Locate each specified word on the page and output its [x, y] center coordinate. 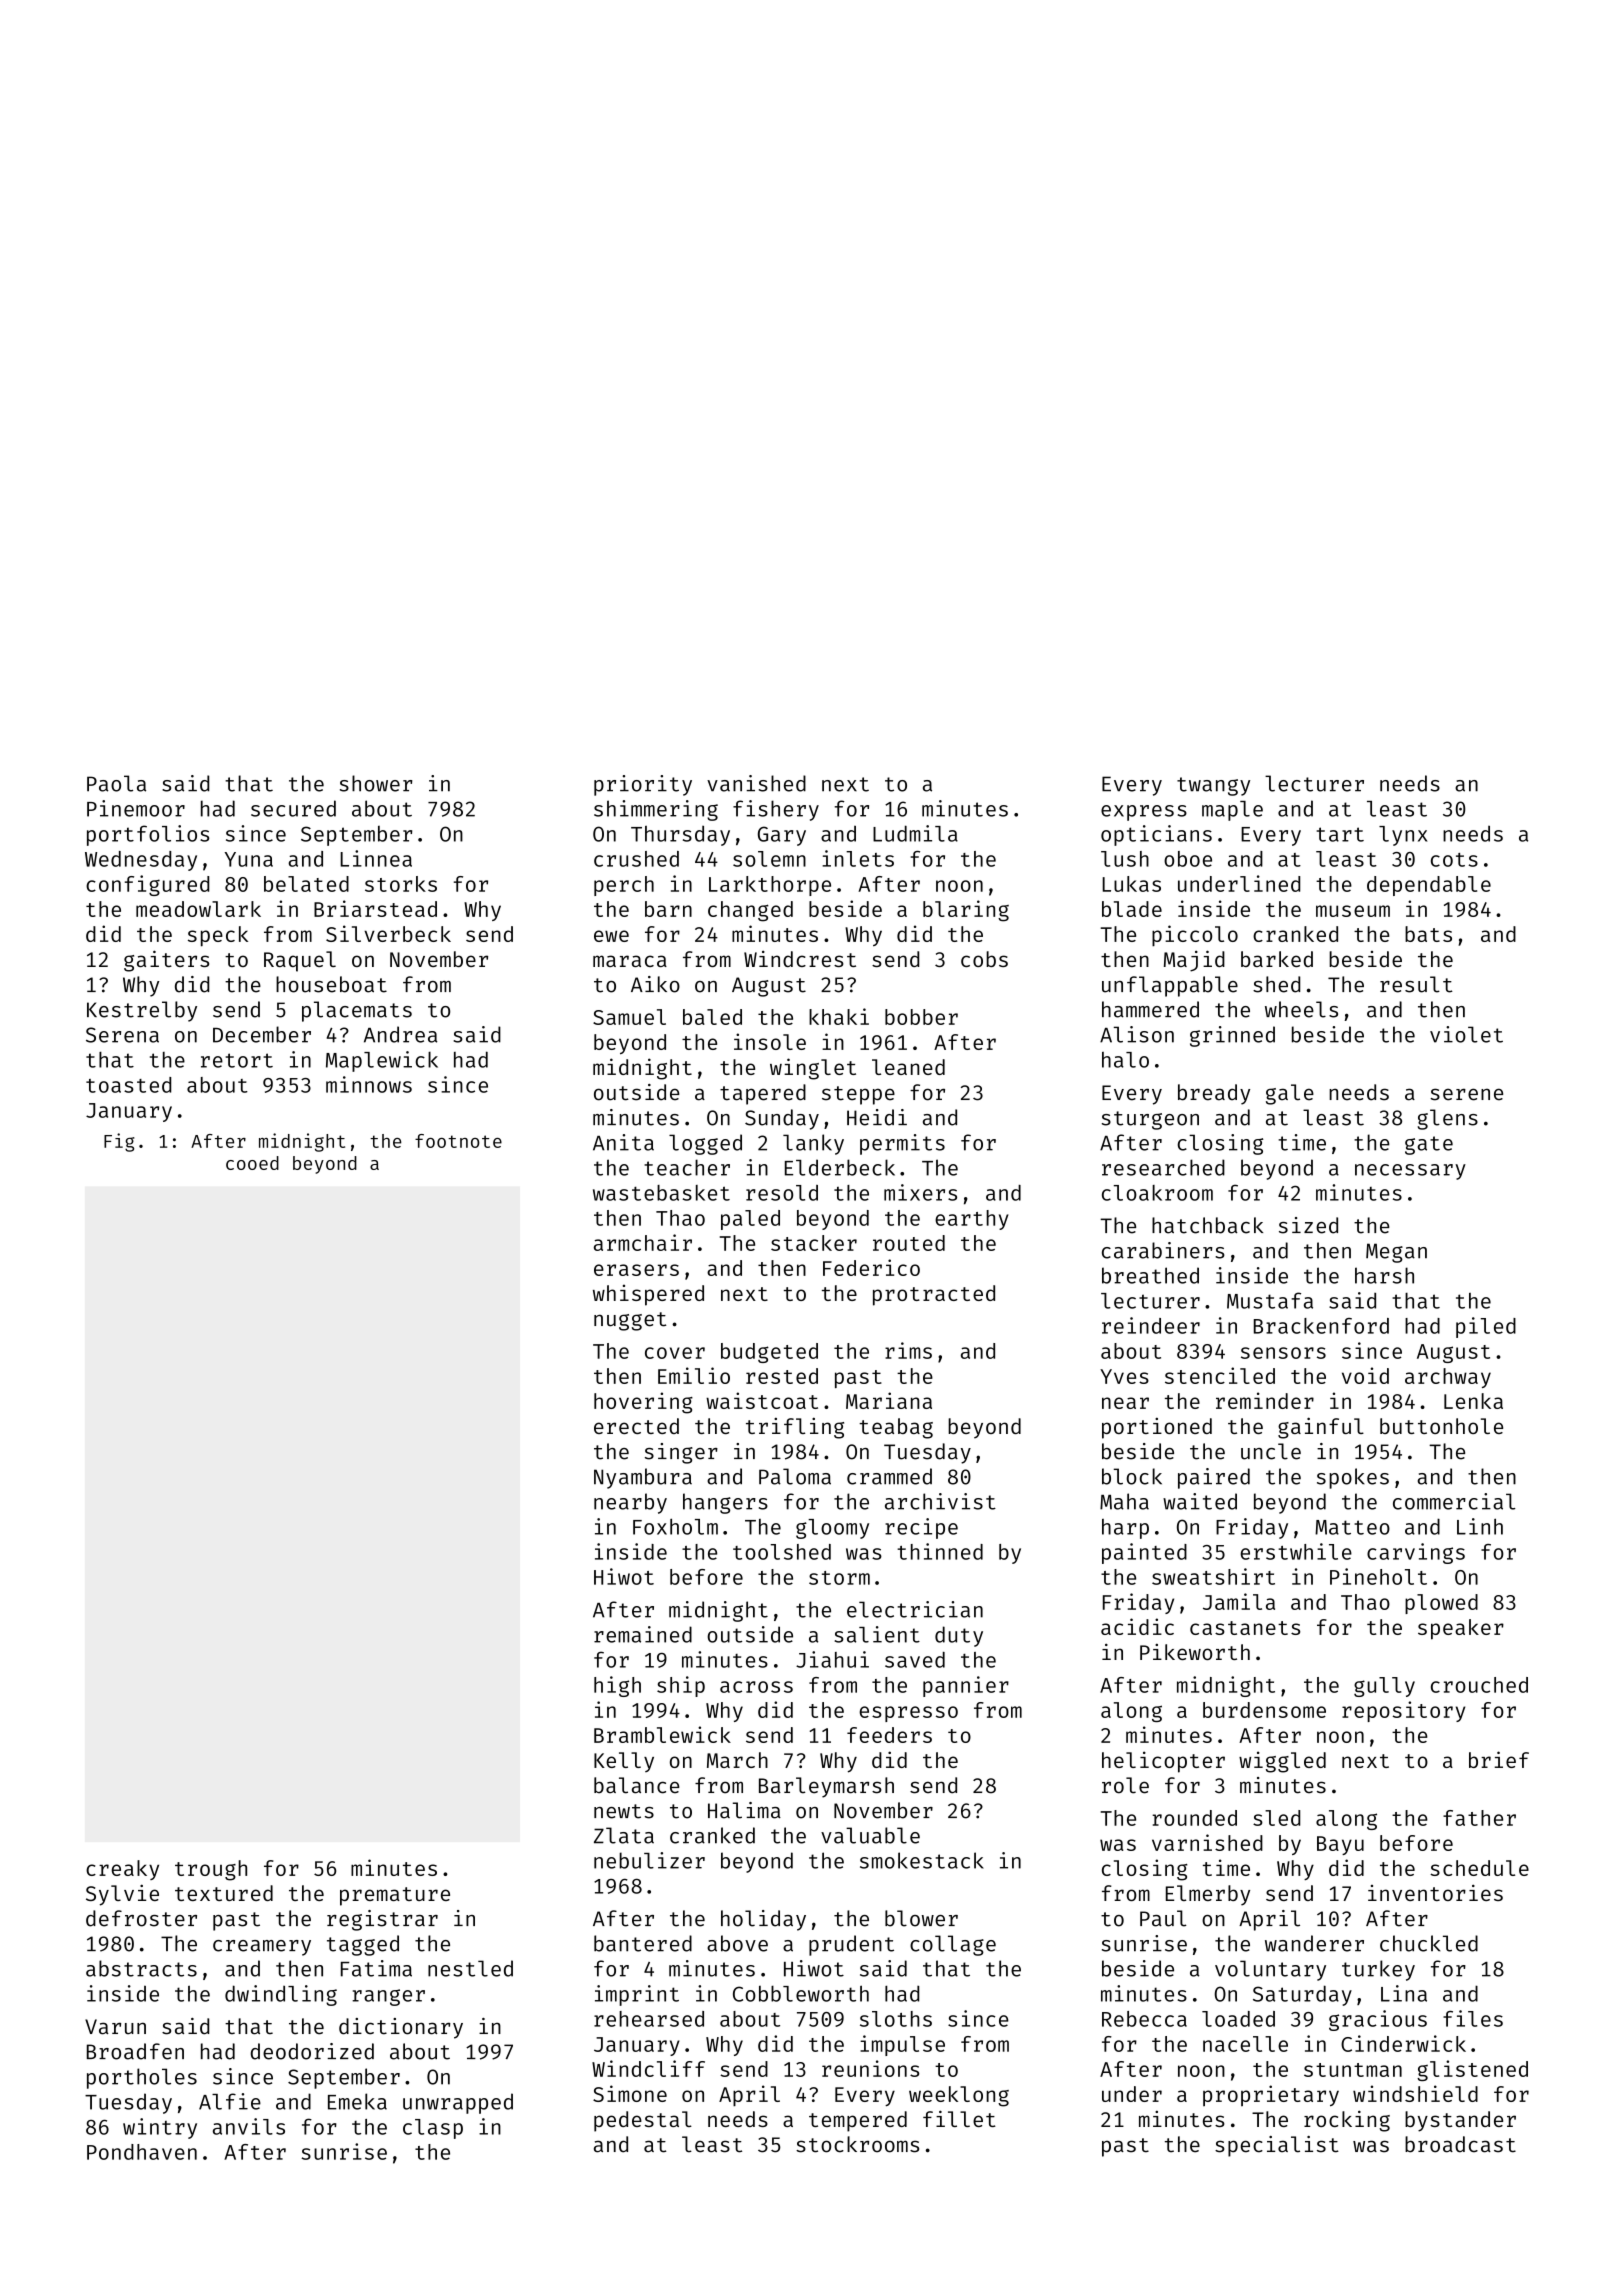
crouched [1479, 1685]
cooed [252, 1163]
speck [218, 936]
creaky [122, 1870]
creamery [262, 1948]
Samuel [629, 1017]
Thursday [680, 836]
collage [953, 1945]
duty [959, 1636]
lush [1125, 859]
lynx [1403, 836]
